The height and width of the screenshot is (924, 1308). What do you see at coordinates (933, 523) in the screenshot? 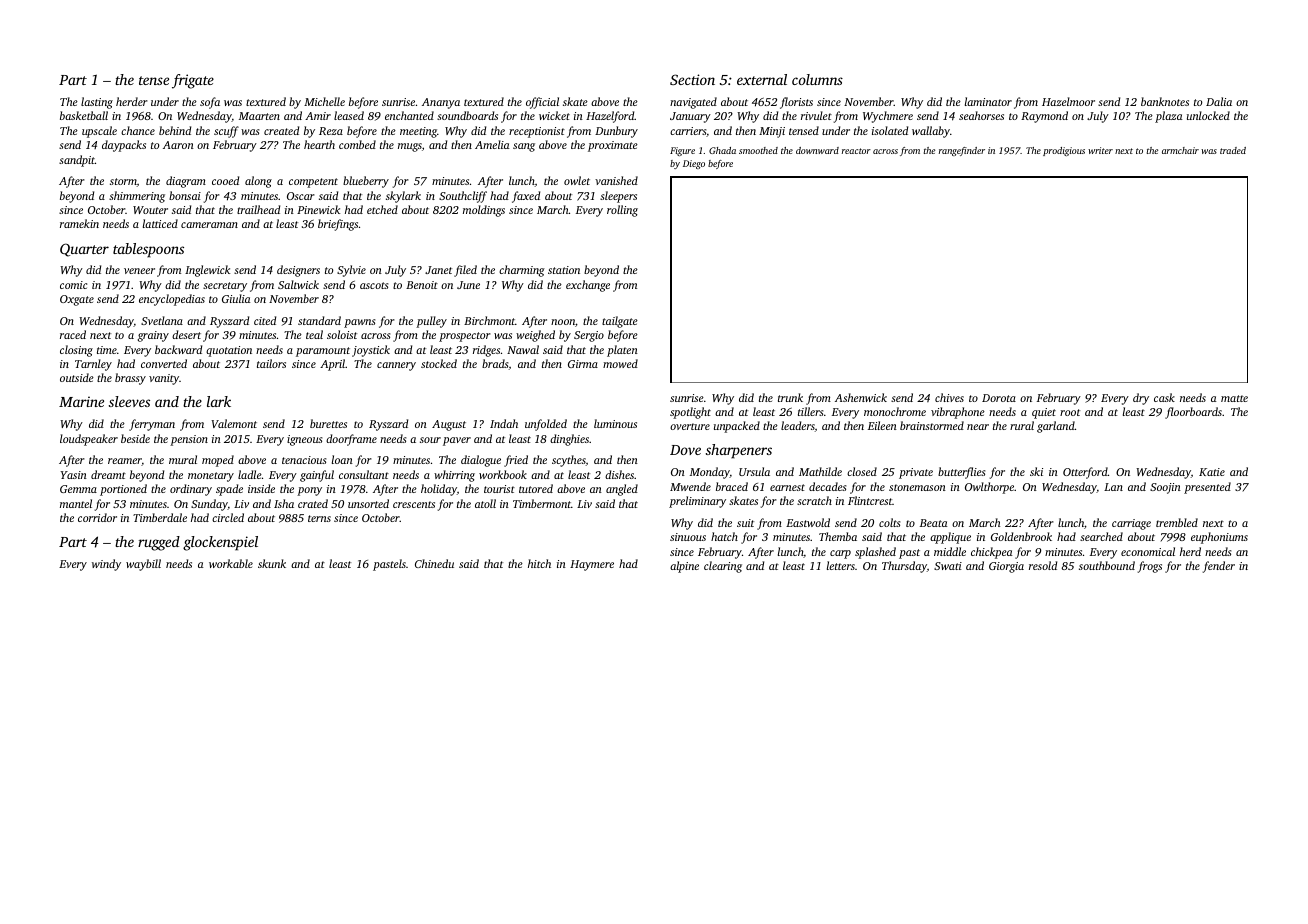
I see `Beata` at bounding box center [933, 523].
